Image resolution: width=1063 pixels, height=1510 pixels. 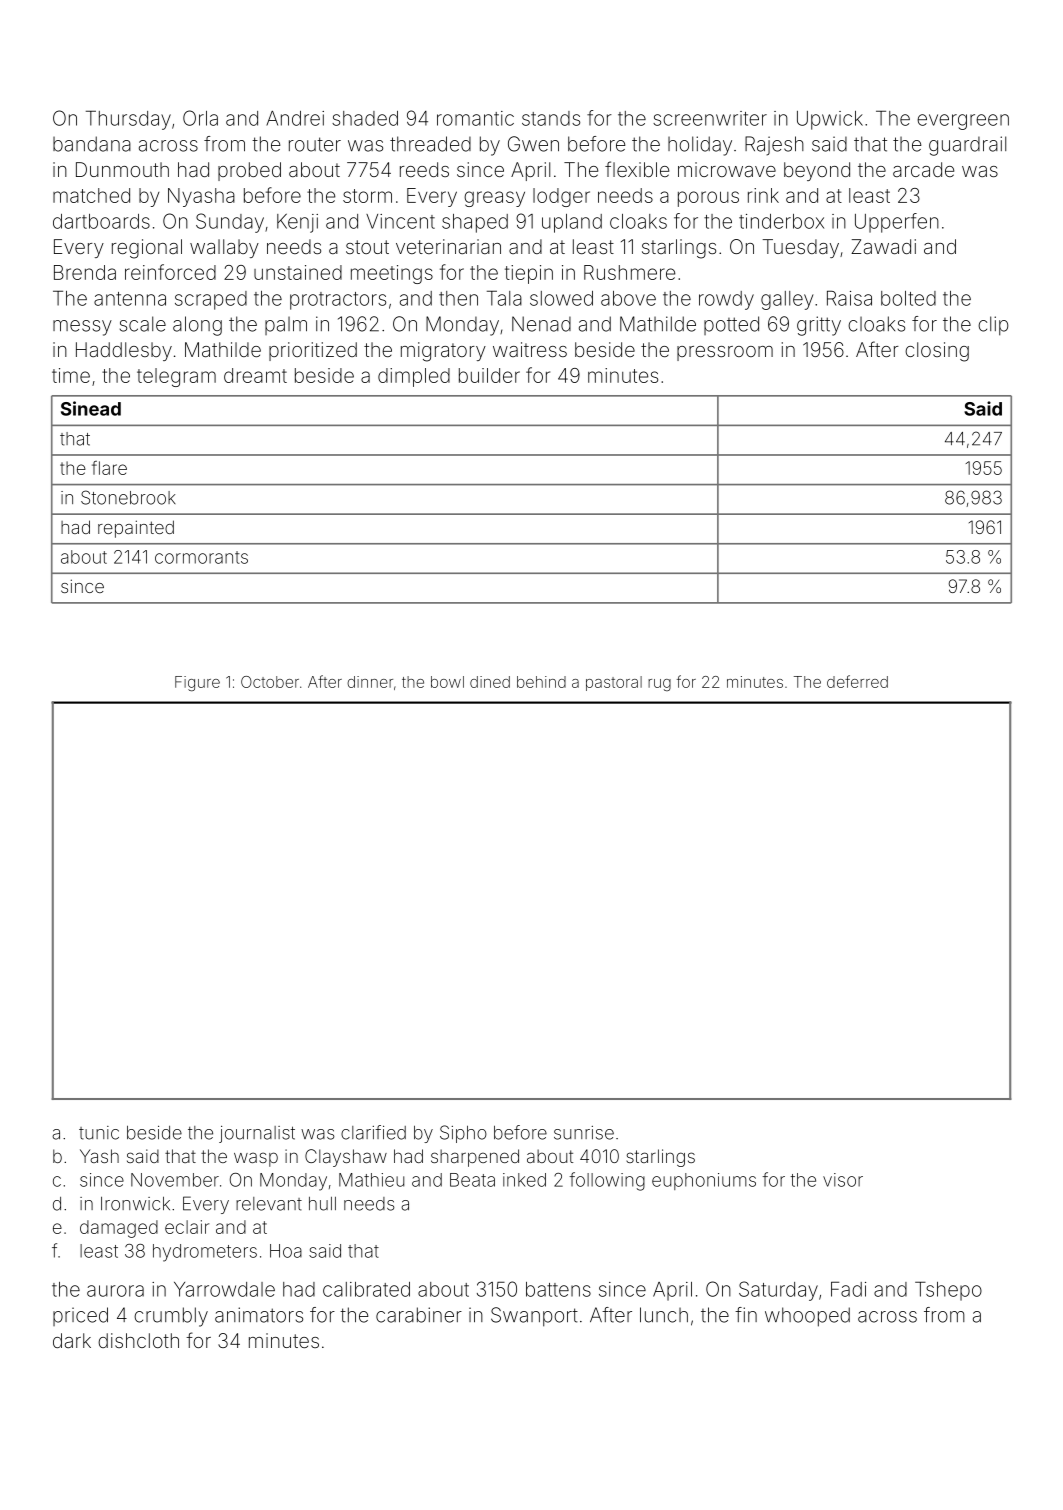 I want to click on deferred, so click(x=857, y=681).
